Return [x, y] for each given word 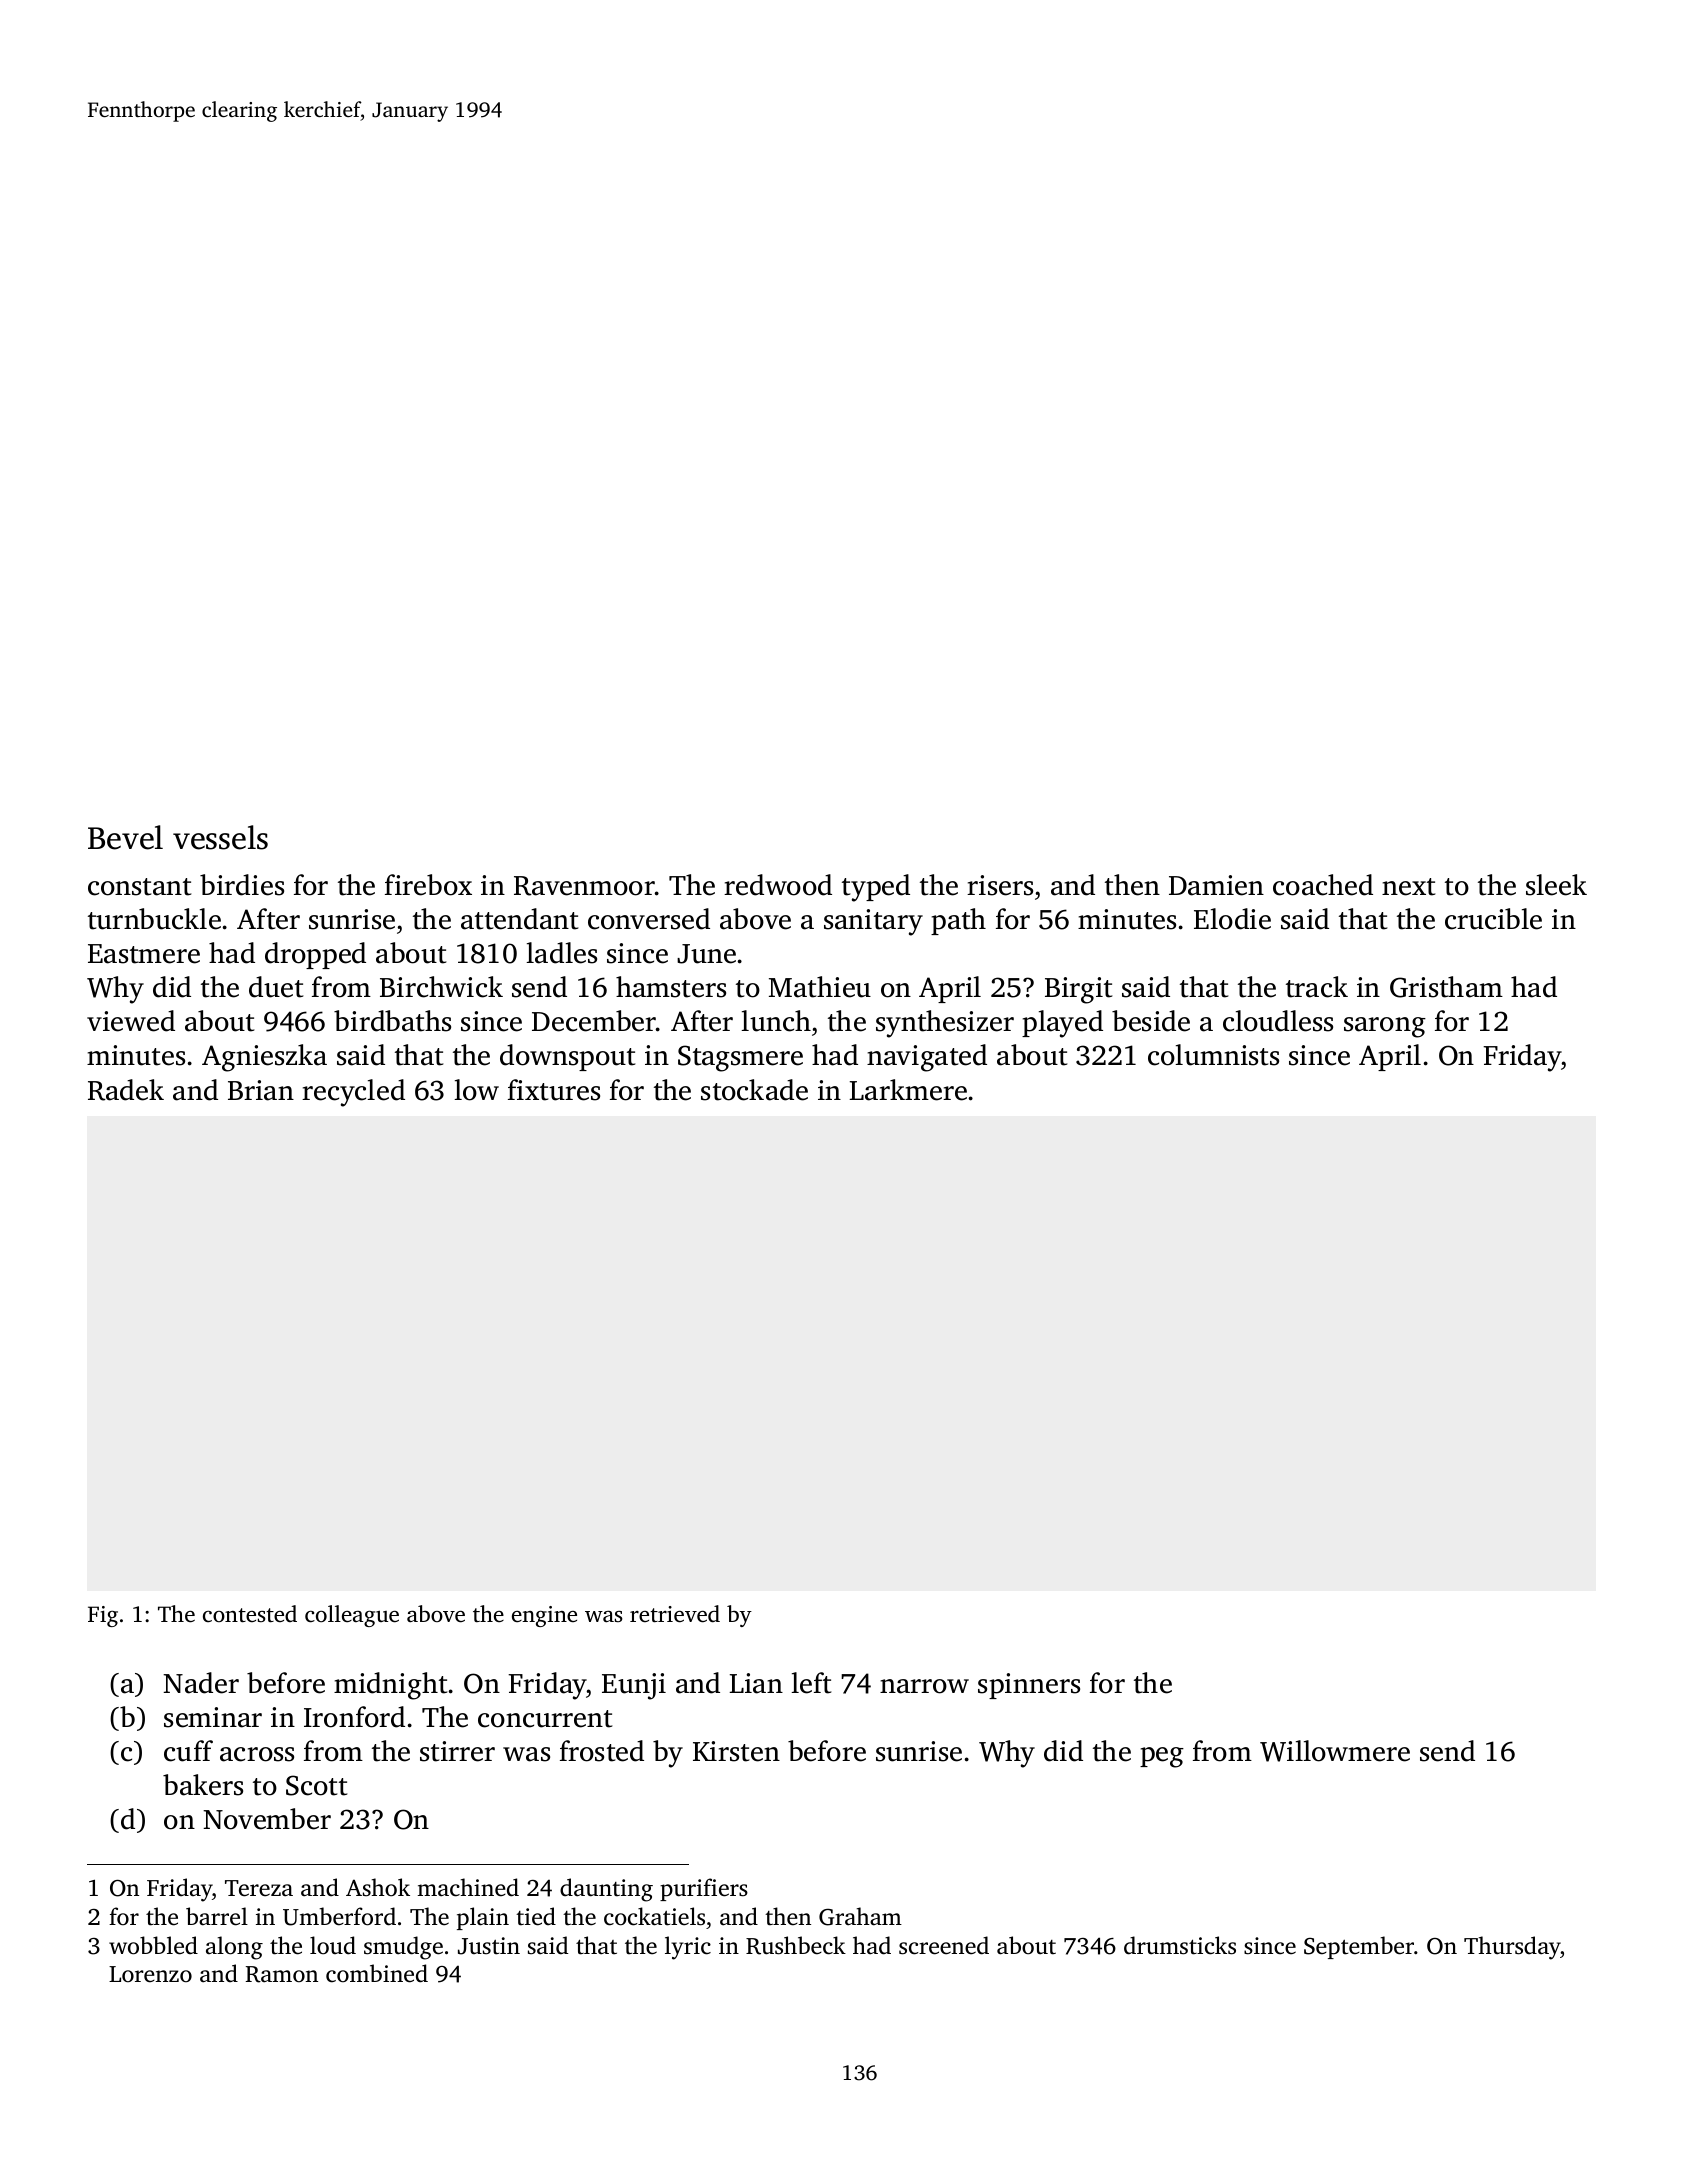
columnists [1213, 1055]
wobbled [153, 1945]
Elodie [1232, 919]
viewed [131, 1021]
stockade [754, 1090]
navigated [927, 1058]
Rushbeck [796, 1945]
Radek [126, 1090]
